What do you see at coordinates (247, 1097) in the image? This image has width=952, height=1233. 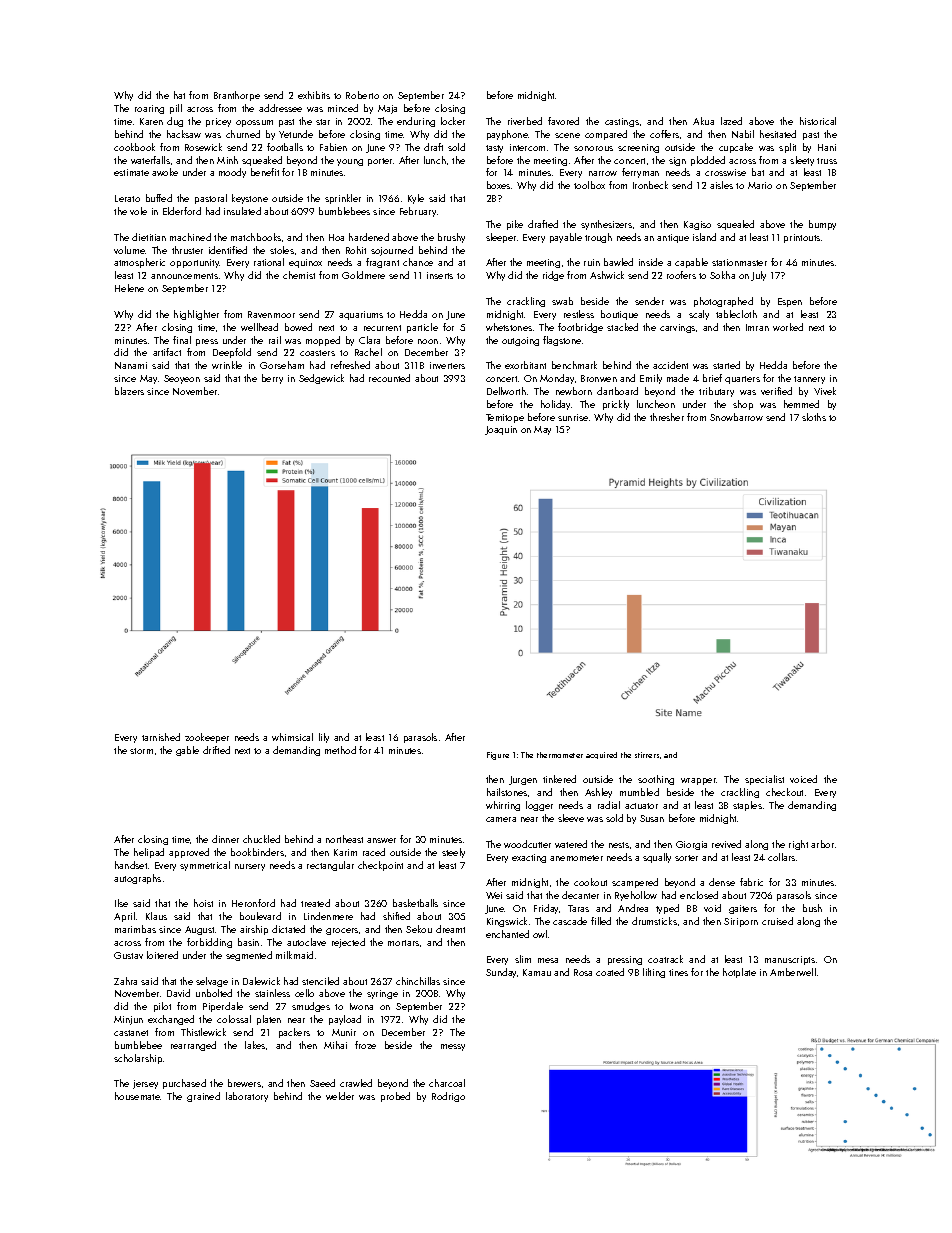 I see `laboratory` at bounding box center [247, 1097].
